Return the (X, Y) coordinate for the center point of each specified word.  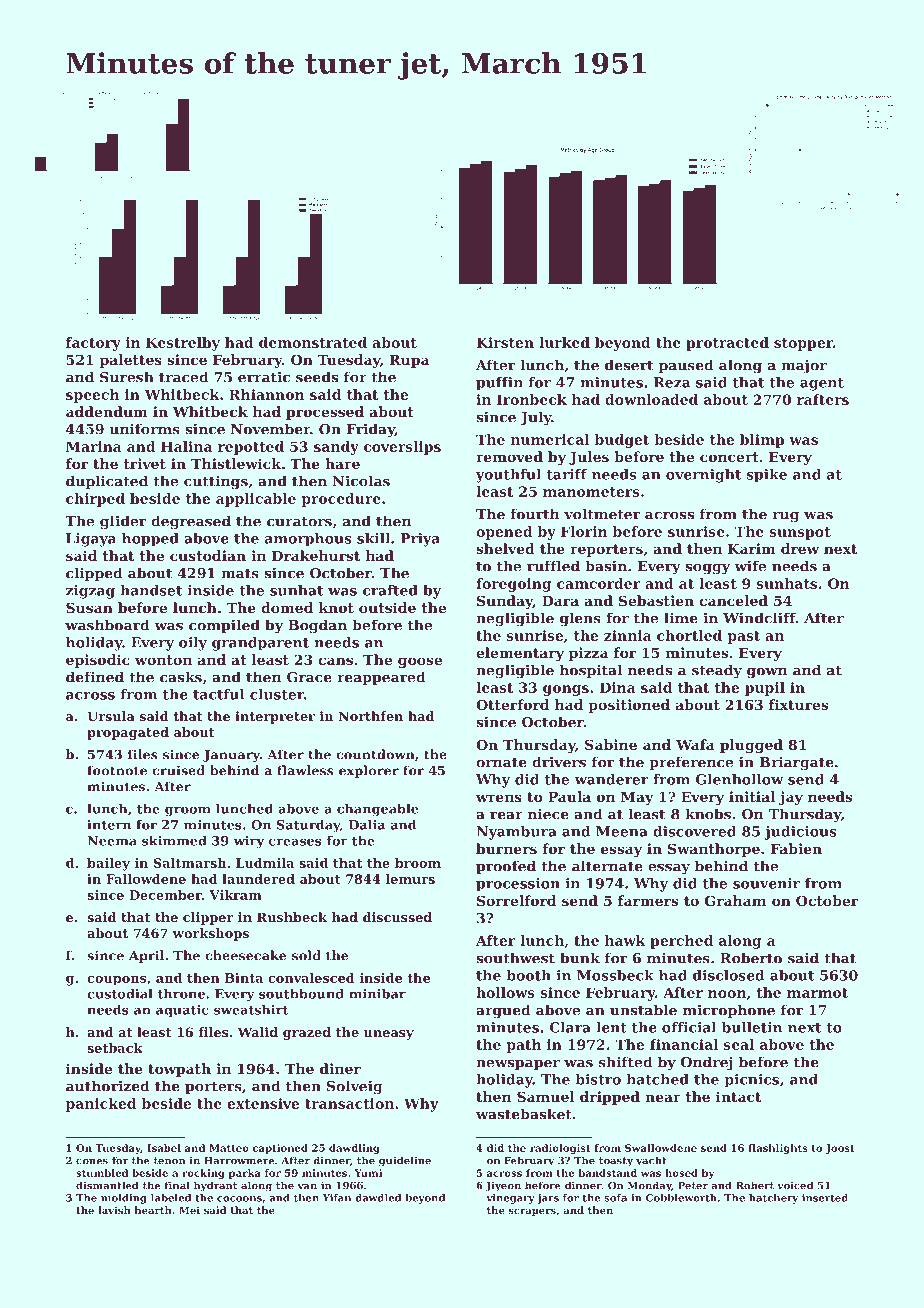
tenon (169, 1161)
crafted (390, 590)
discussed (397, 917)
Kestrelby (183, 344)
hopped (150, 540)
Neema (112, 841)
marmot (817, 993)
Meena (622, 831)
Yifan (337, 1198)
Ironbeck (532, 399)
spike (767, 476)
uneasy (389, 1035)
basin (606, 566)
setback (115, 1048)
